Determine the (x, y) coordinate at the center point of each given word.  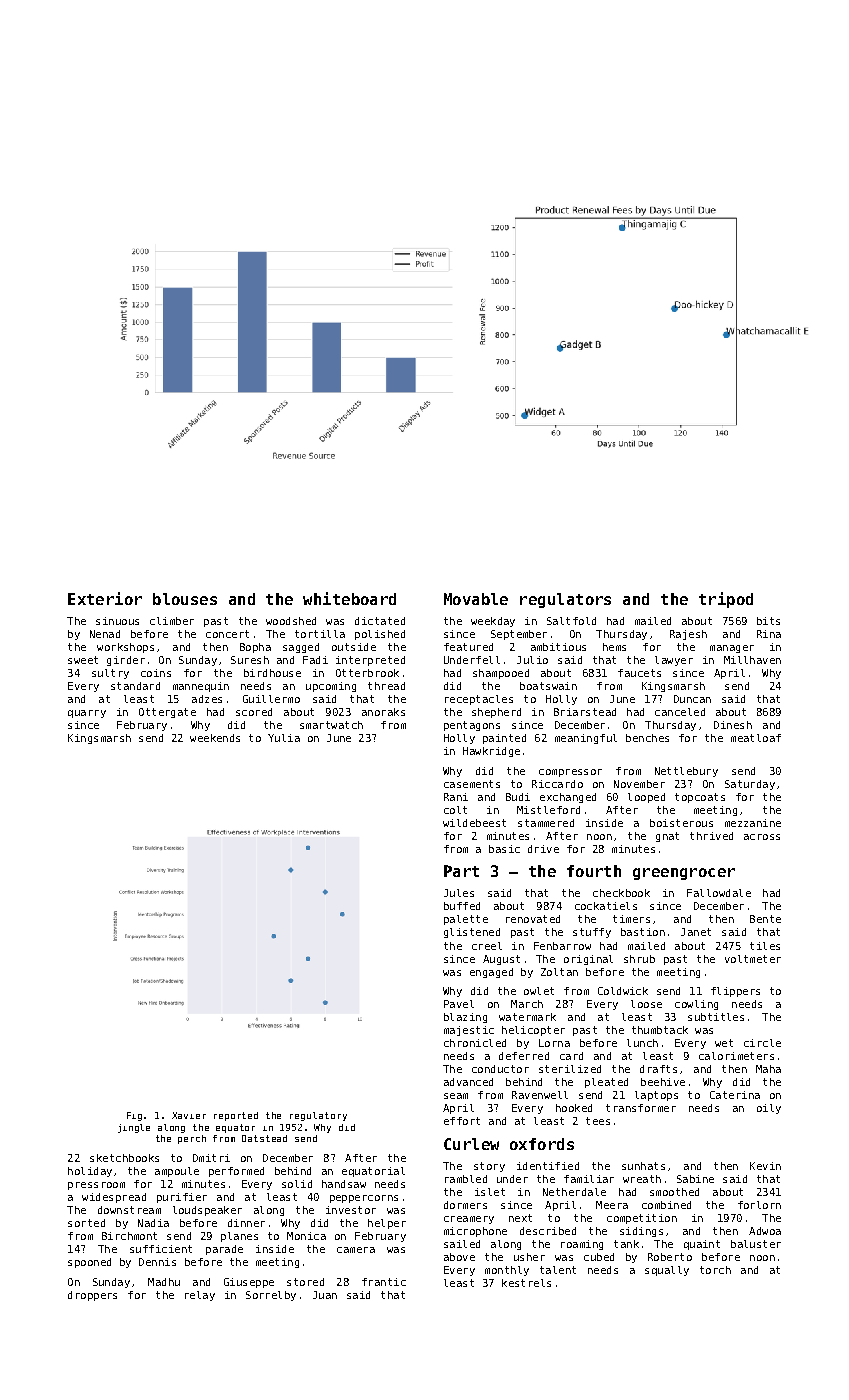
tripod (726, 600)
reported (236, 1116)
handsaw (344, 1184)
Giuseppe (249, 1283)
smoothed (674, 1192)
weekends (215, 738)
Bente (765, 919)
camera (356, 1250)
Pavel (459, 1004)
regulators (565, 600)
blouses (185, 599)
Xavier (189, 1115)
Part (461, 871)
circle (762, 1043)
